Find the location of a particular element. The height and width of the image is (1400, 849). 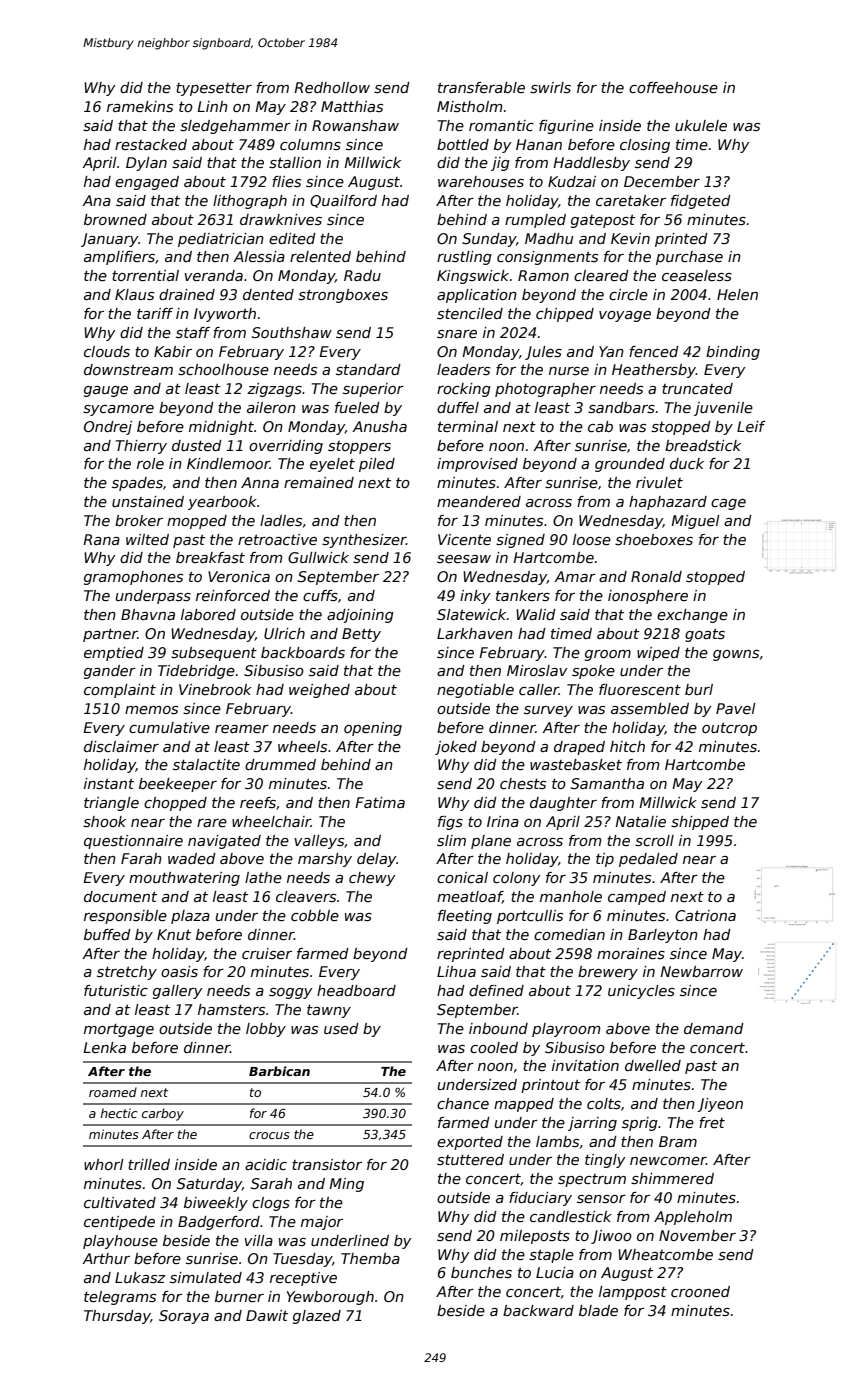

cuffs is located at coordinates (320, 595).
